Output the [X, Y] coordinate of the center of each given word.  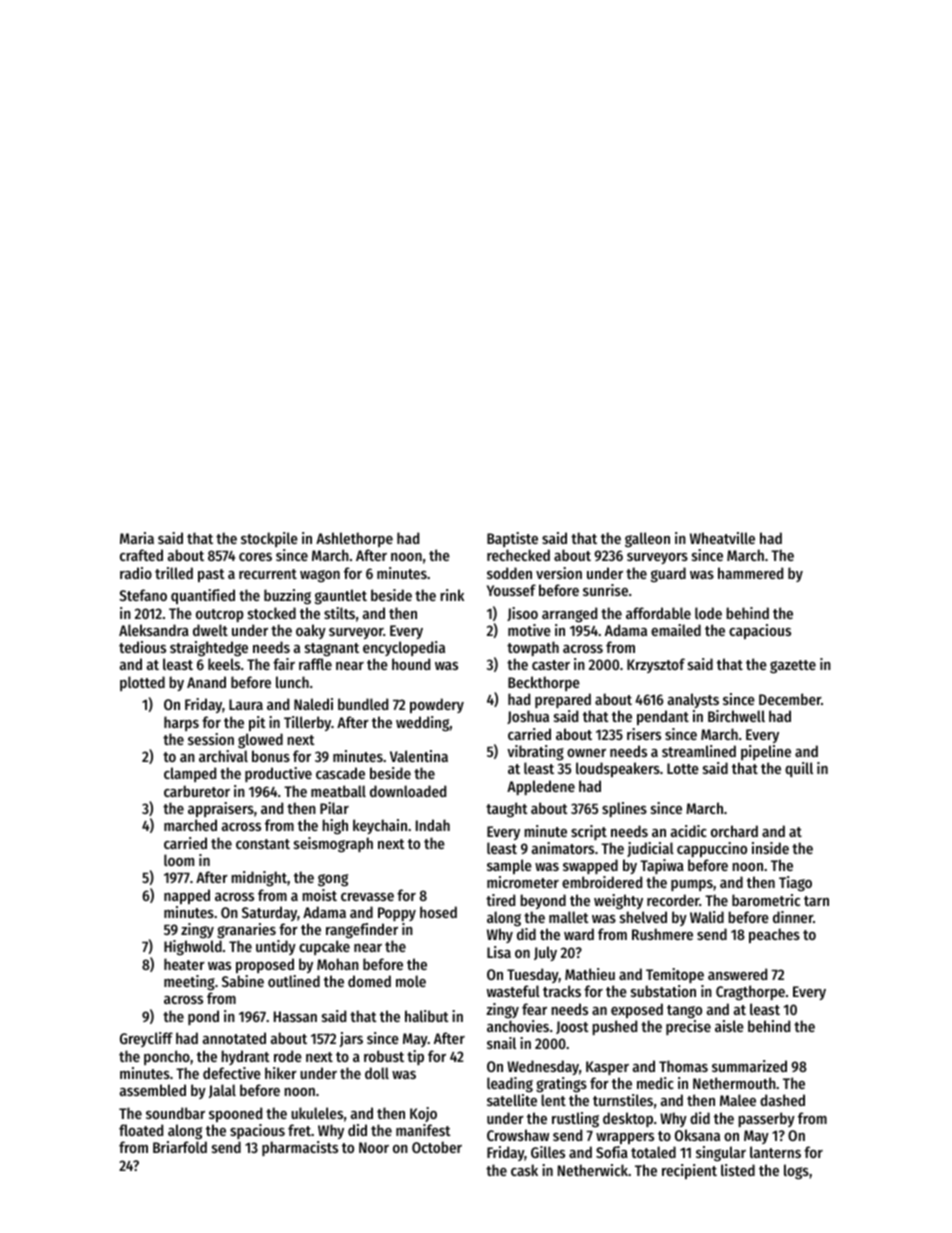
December [790, 699]
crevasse [367, 897]
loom [179, 860]
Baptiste [512, 539]
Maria [137, 538]
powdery [437, 705]
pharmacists [300, 1148]
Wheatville [722, 538]
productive [278, 774]
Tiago [795, 884]
